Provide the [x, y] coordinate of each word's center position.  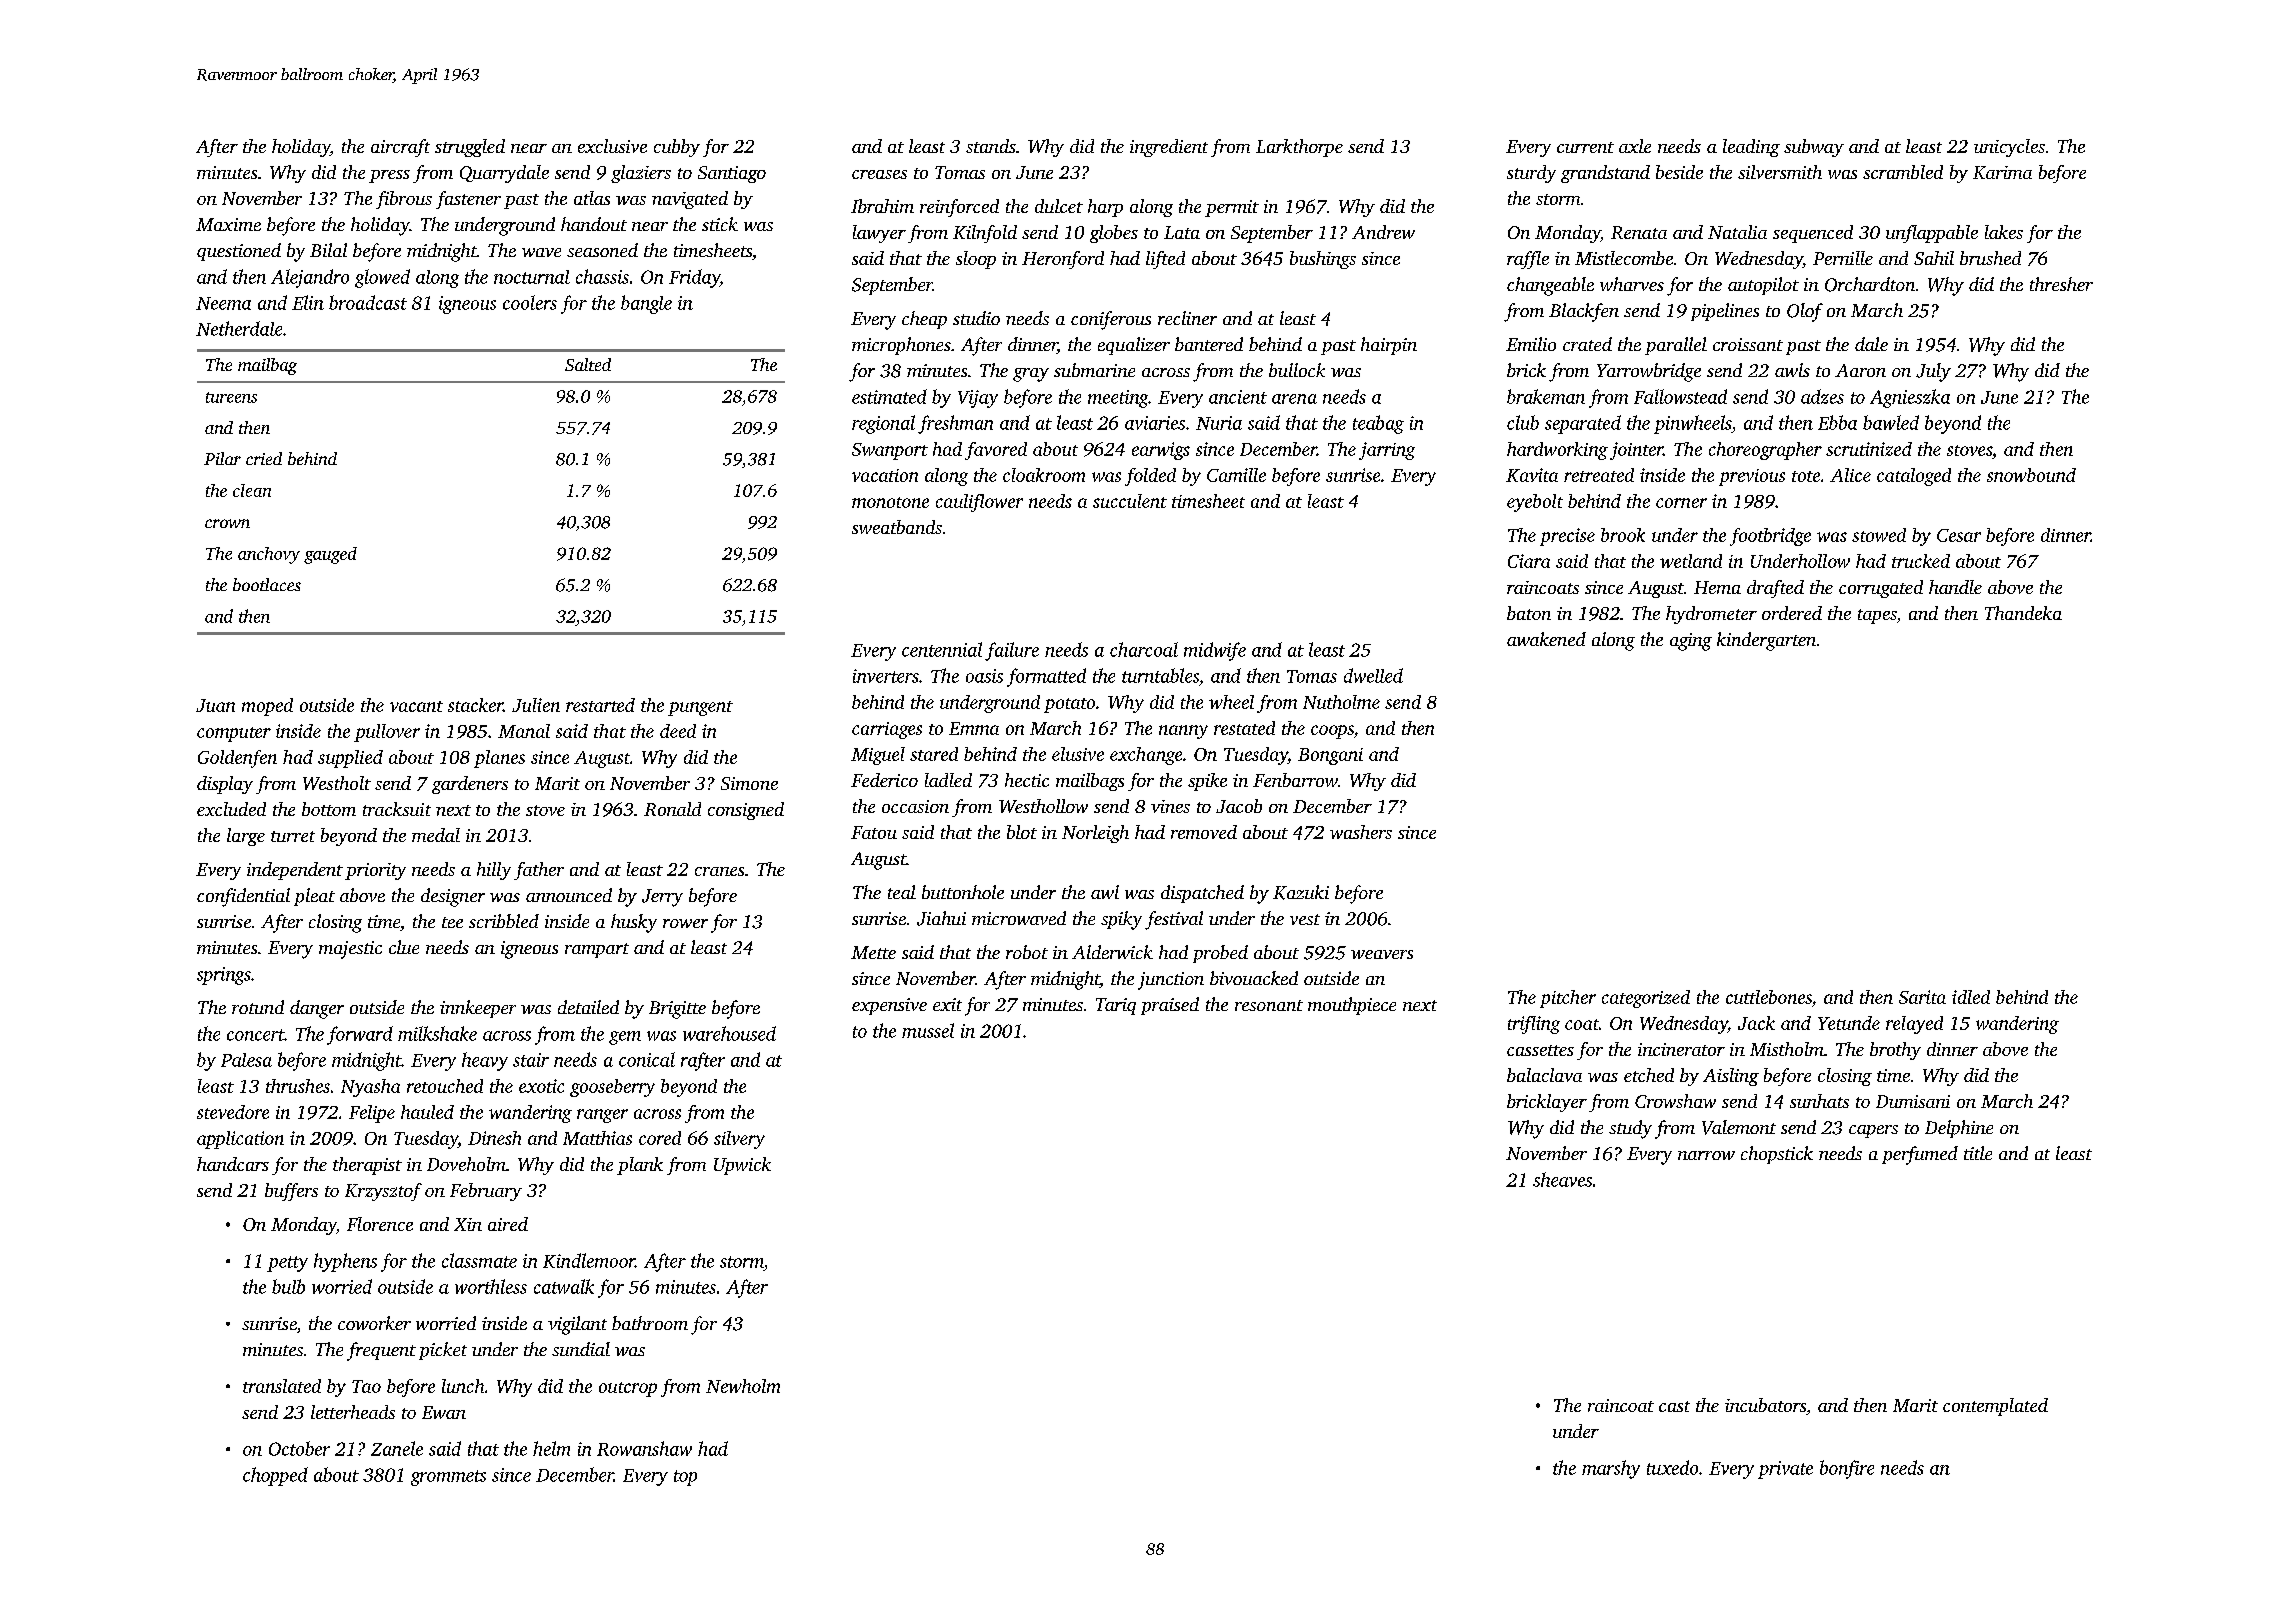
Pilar [222, 458]
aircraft [400, 148]
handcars [233, 1164]
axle [1635, 146]
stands [991, 146]
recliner [1187, 318]
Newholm [743, 1386]
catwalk [564, 1286]
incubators [1765, 1405]
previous [1752, 477]
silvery [739, 1140]
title [1978, 1153]
